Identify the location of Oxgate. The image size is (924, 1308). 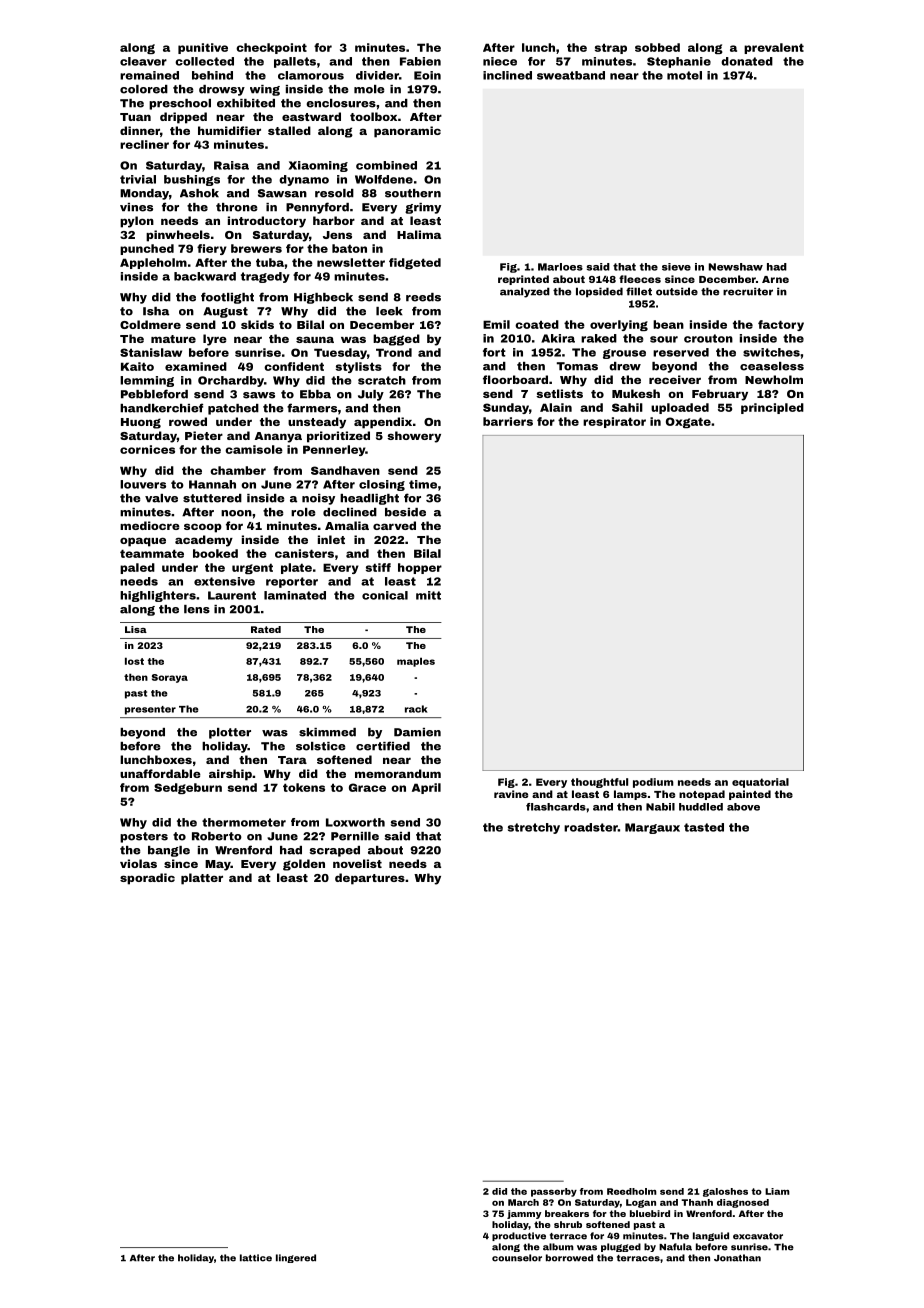
(688, 422).
